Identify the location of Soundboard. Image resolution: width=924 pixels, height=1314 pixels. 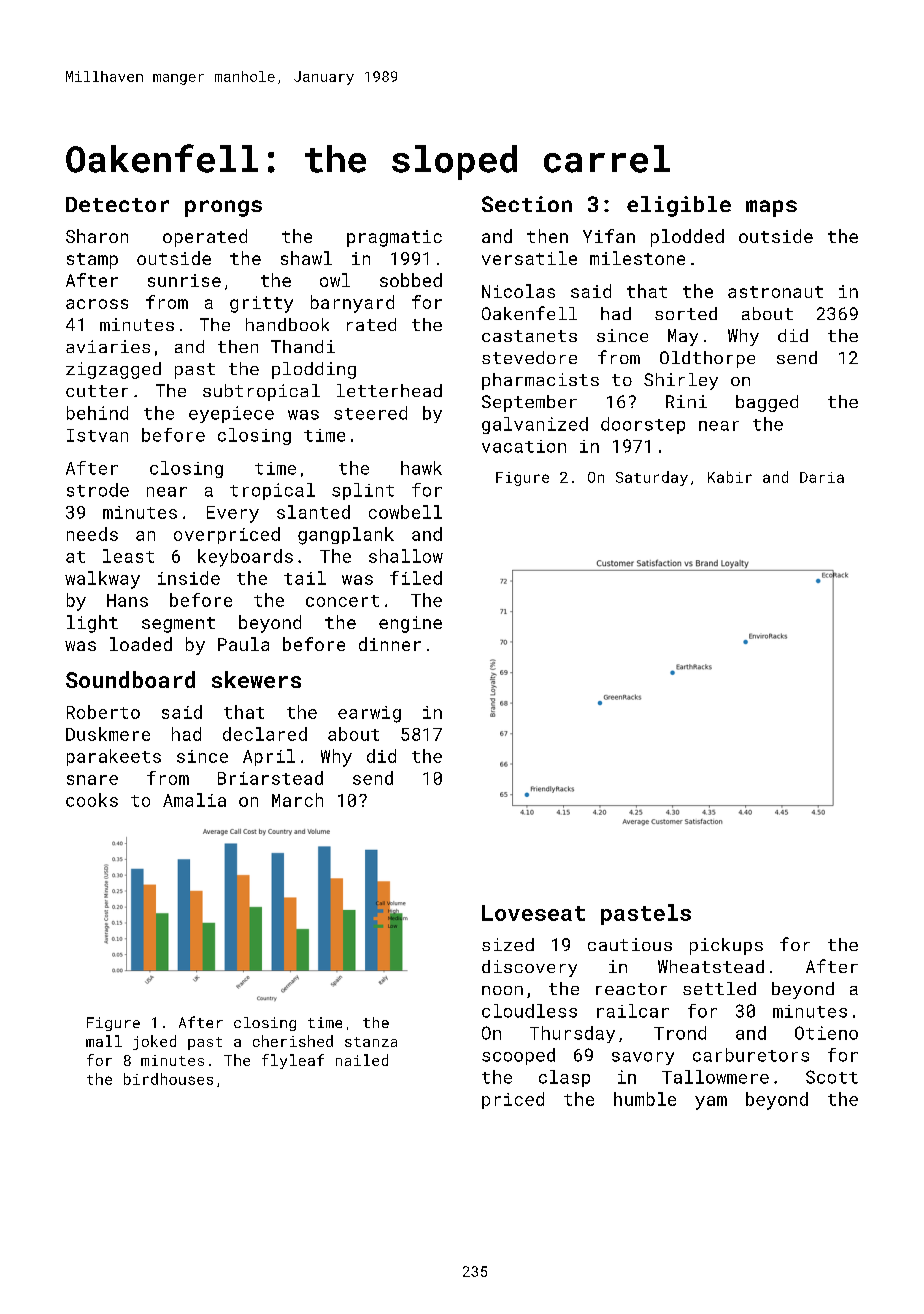
(130, 679).
